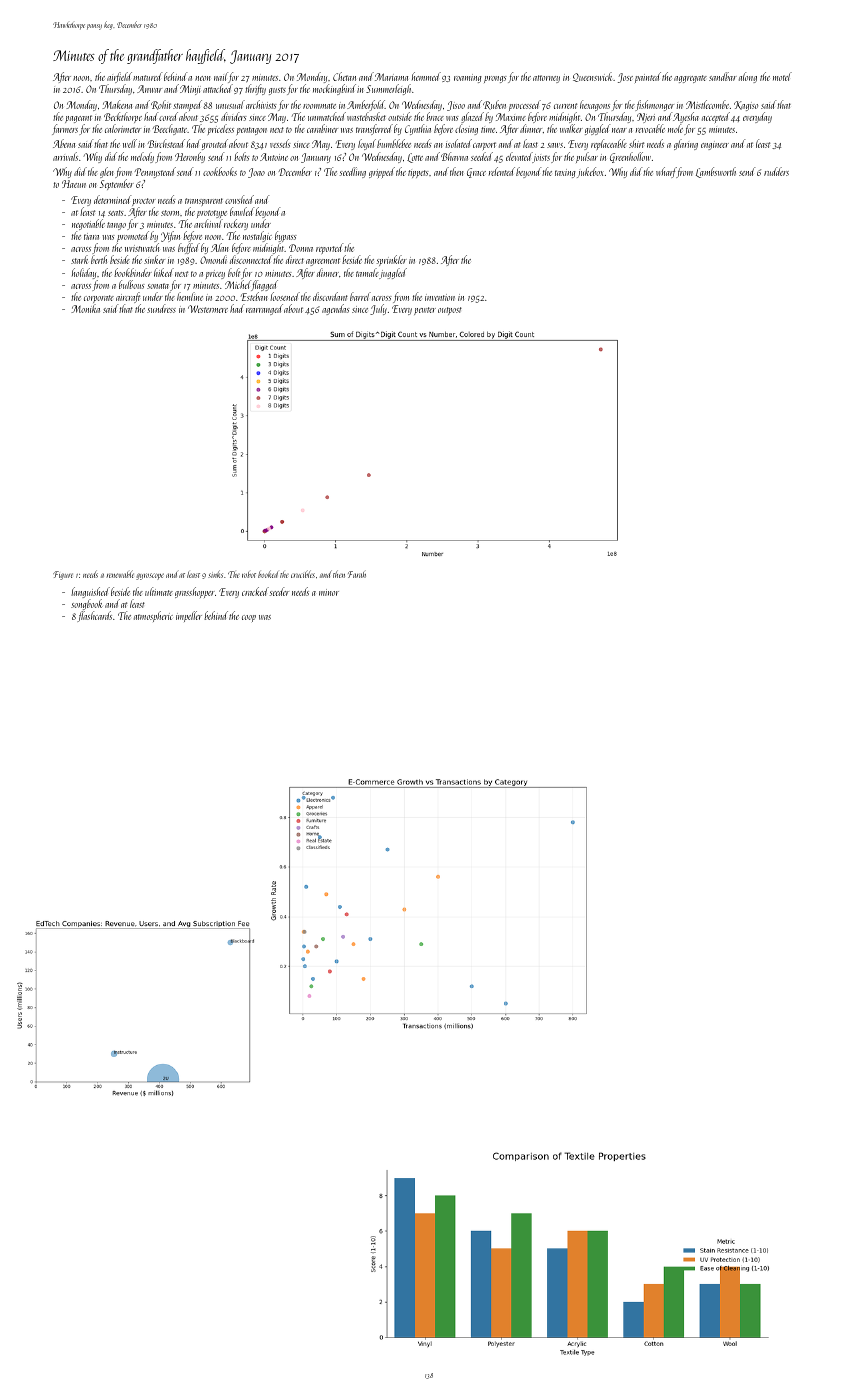  What do you see at coordinates (250, 260) in the image?
I see `disconnected` at bounding box center [250, 260].
